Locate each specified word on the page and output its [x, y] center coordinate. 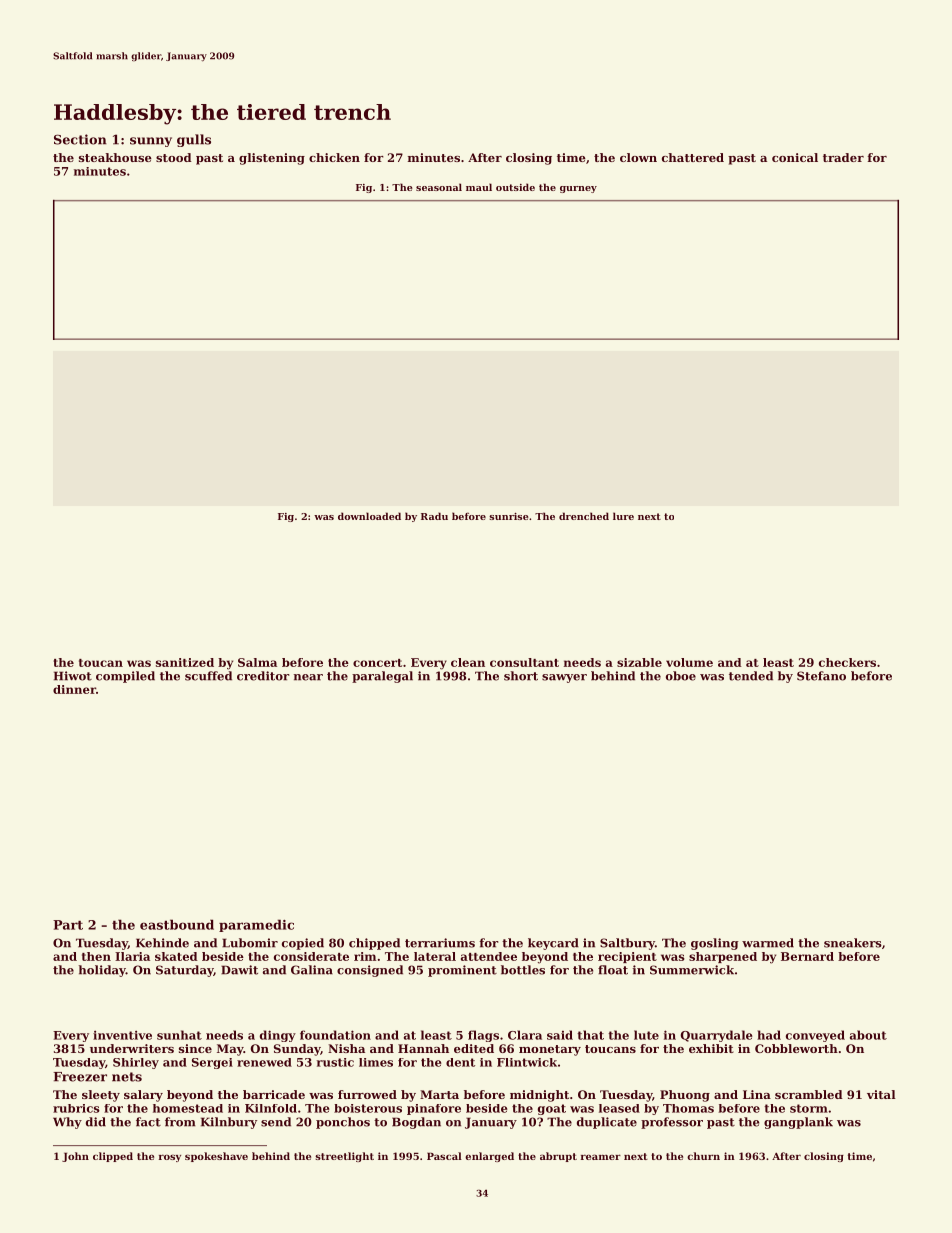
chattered [693, 157]
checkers [847, 662]
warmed [768, 943]
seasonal [439, 187]
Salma [257, 662]
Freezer [80, 1077]
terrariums [440, 943]
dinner [74, 689]
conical [795, 157]
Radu [434, 516]
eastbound [177, 924]
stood [174, 157]
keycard [553, 944]
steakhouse [115, 157]
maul [479, 187]
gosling [715, 944]
